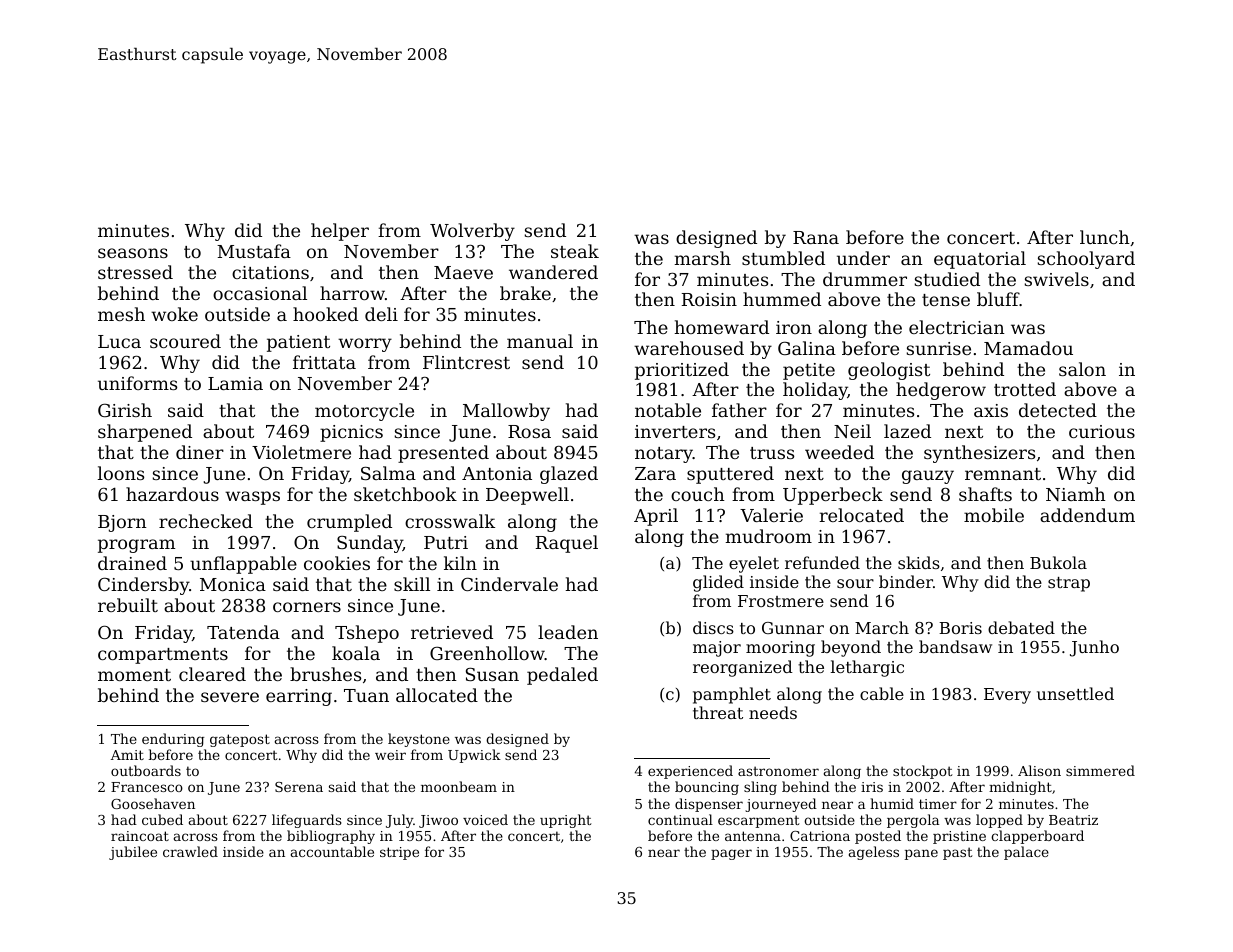 The image size is (1233, 952). I want to click on brake, so click(525, 293).
